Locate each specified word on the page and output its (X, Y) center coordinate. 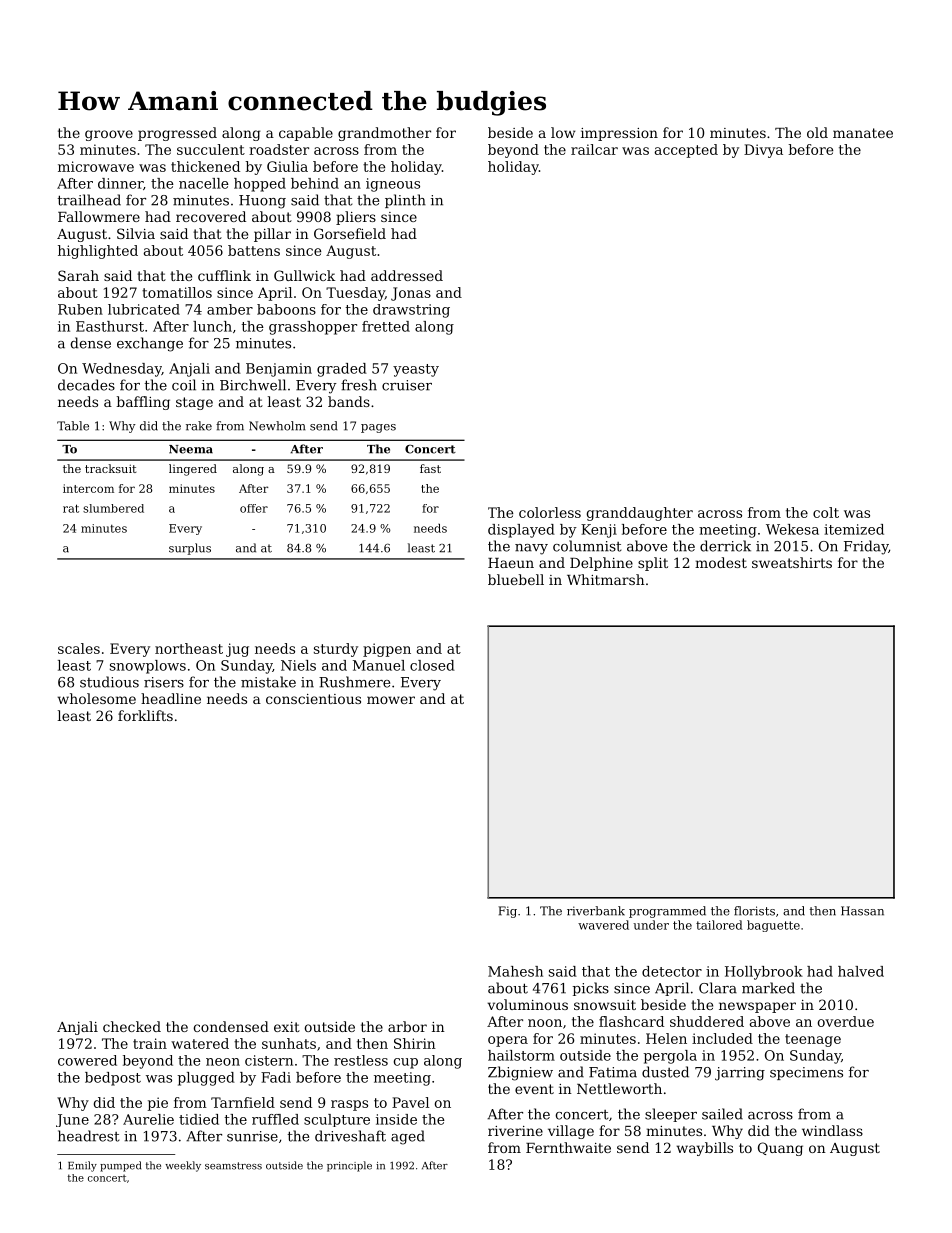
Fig (507, 912)
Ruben (80, 309)
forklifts (145, 715)
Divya (763, 151)
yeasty (416, 370)
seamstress (233, 1166)
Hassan (862, 911)
